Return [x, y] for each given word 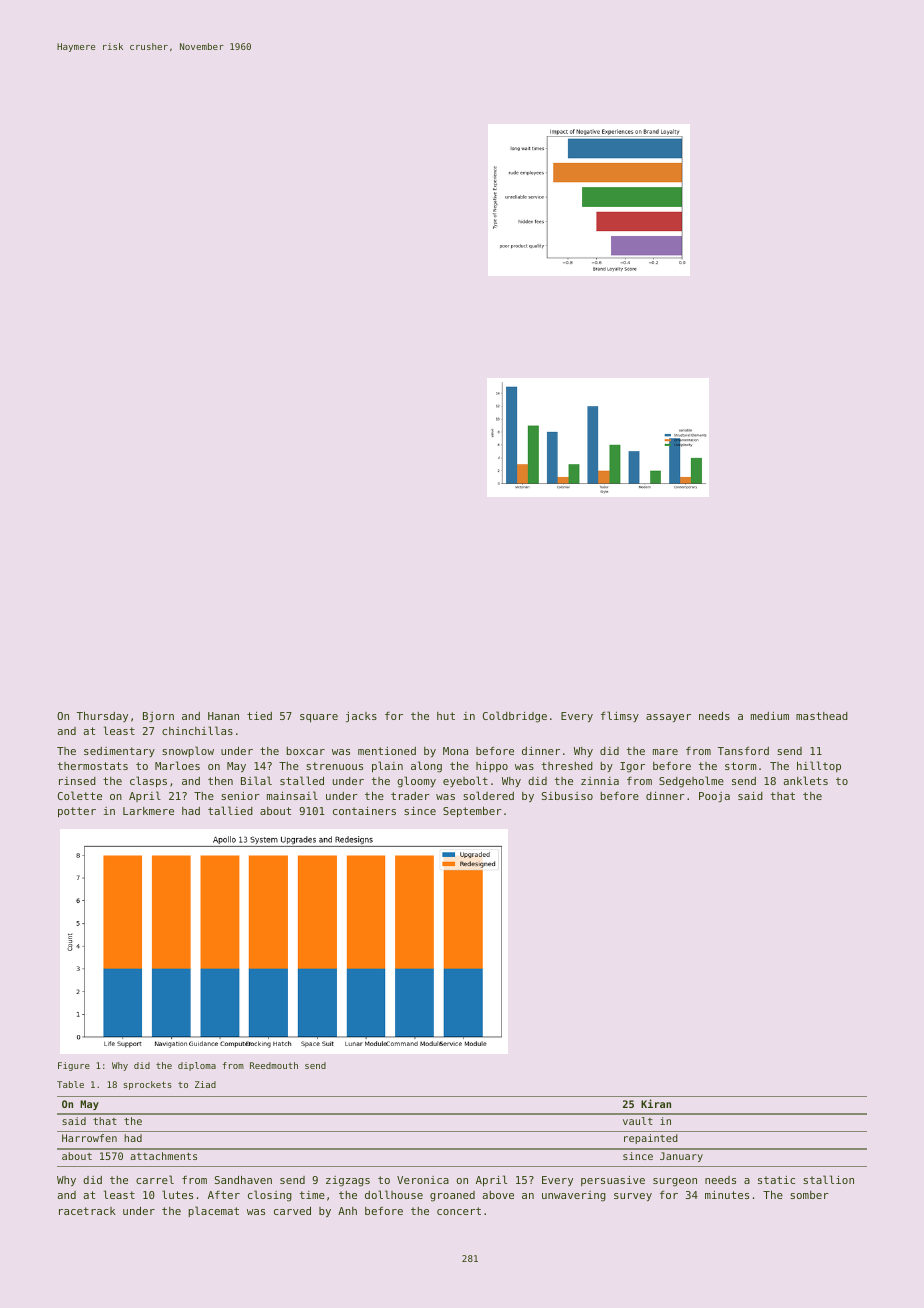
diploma [197, 1066]
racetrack [87, 1211]
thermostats [93, 766]
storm [741, 766]
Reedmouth [274, 1065]
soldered [488, 795]
